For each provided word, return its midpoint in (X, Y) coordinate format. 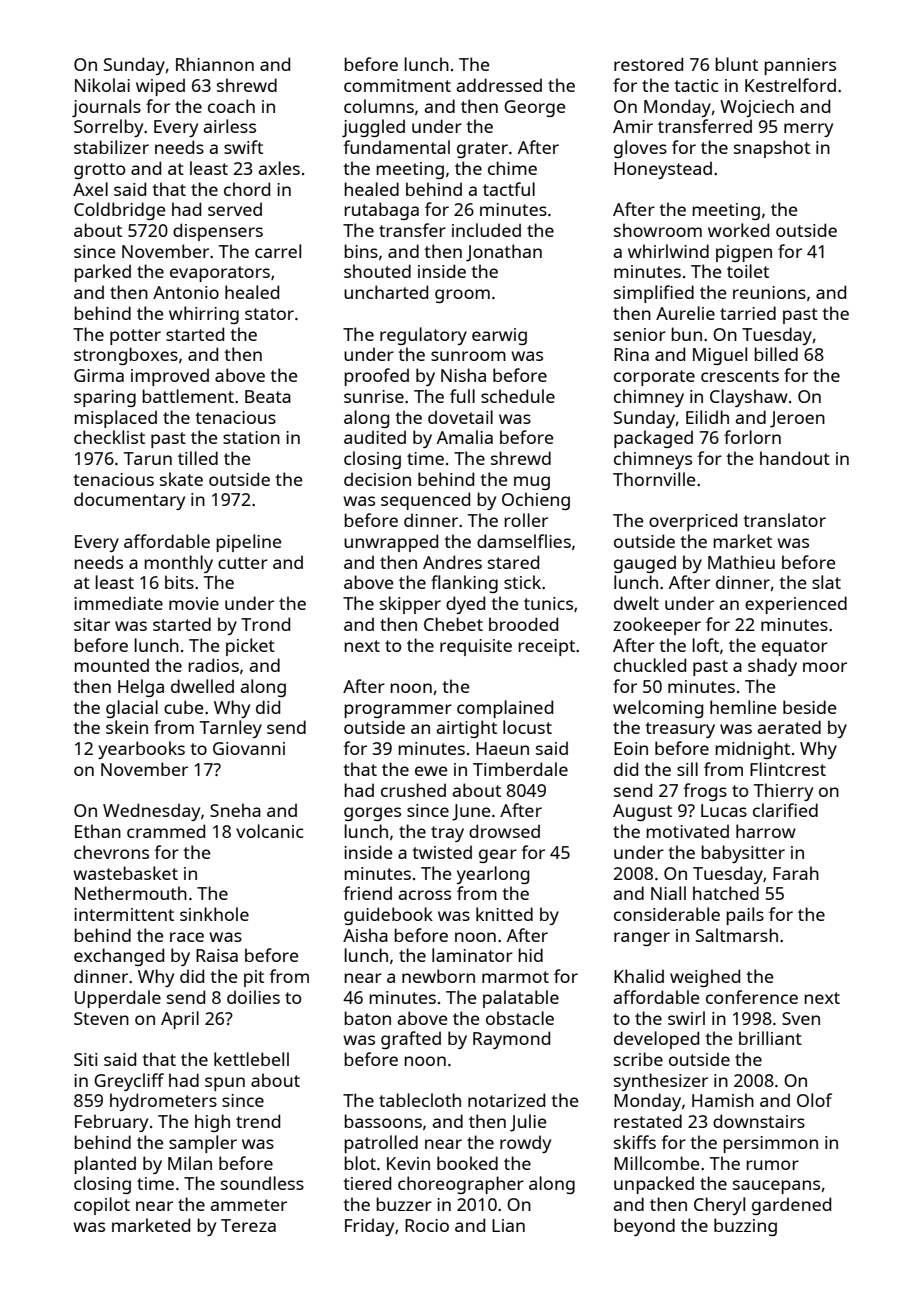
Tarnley (231, 729)
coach (231, 106)
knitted (504, 914)
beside (809, 707)
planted (105, 1165)
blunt (736, 64)
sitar (92, 624)
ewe (431, 771)
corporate (654, 378)
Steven (101, 1018)
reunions (769, 292)
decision (377, 479)
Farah (796, 873)
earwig (499, 336)
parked (102, 273)
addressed (499, 85)
